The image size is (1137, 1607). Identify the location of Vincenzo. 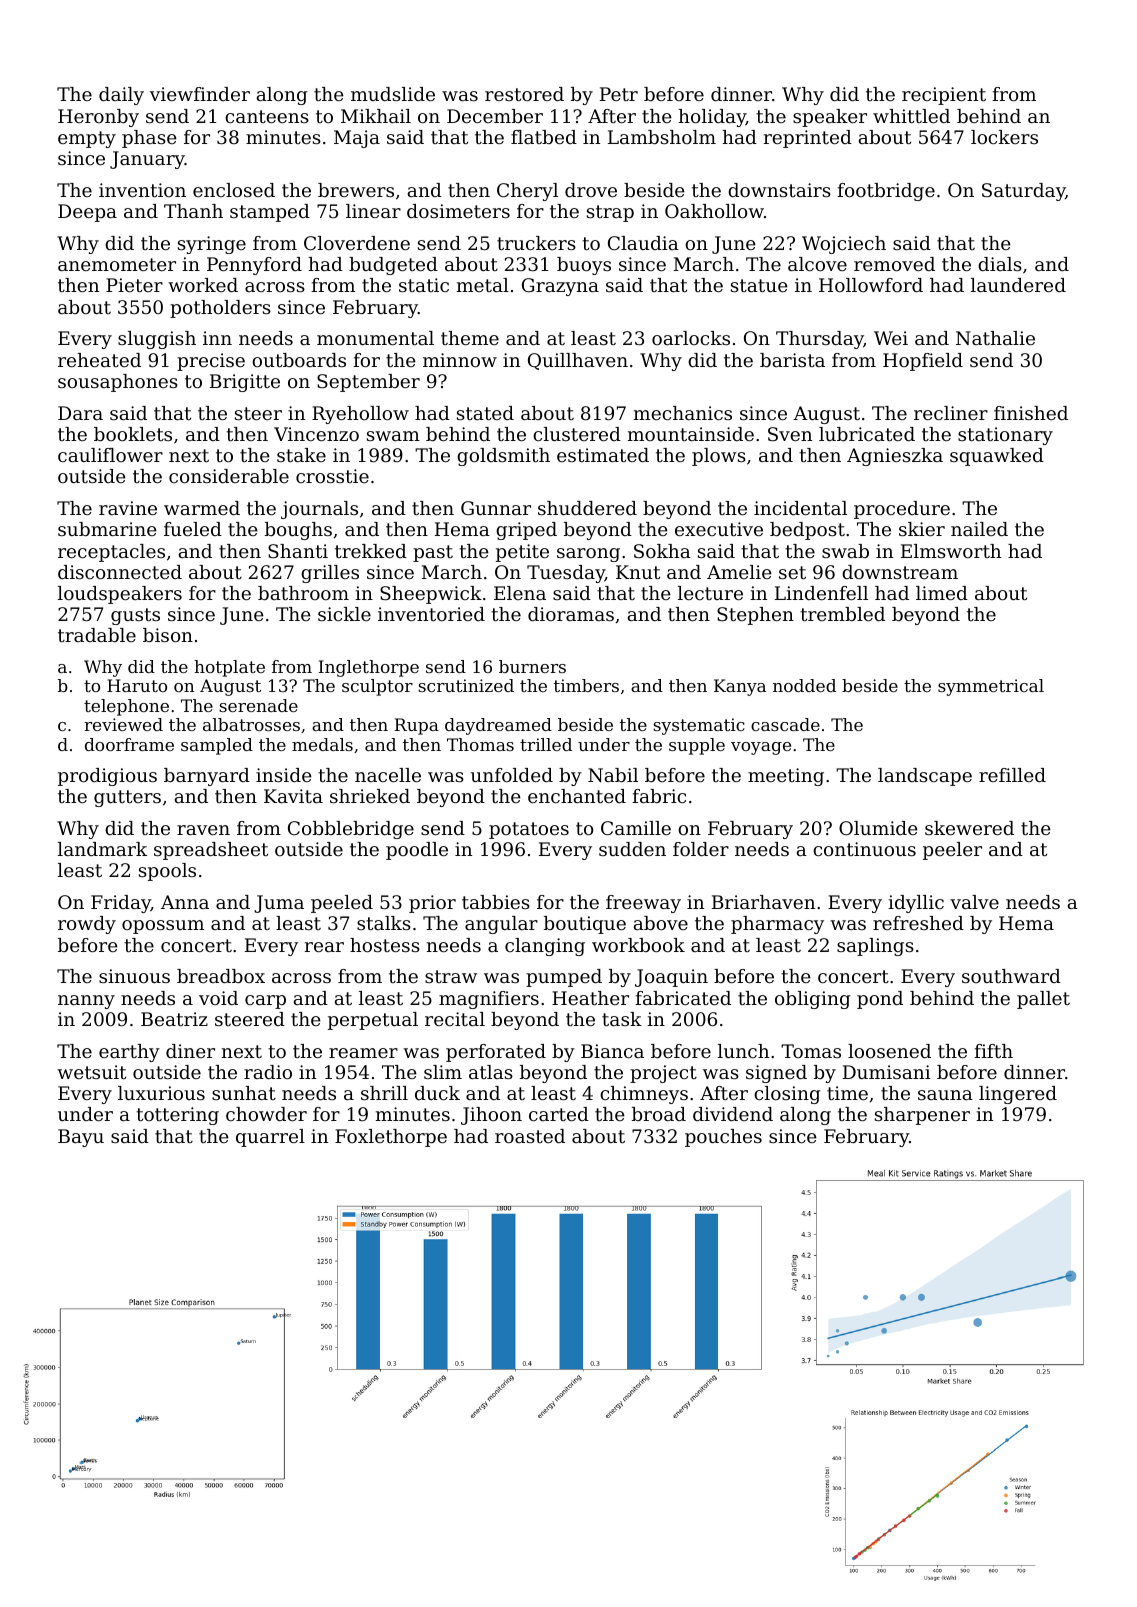
(316, 434).
